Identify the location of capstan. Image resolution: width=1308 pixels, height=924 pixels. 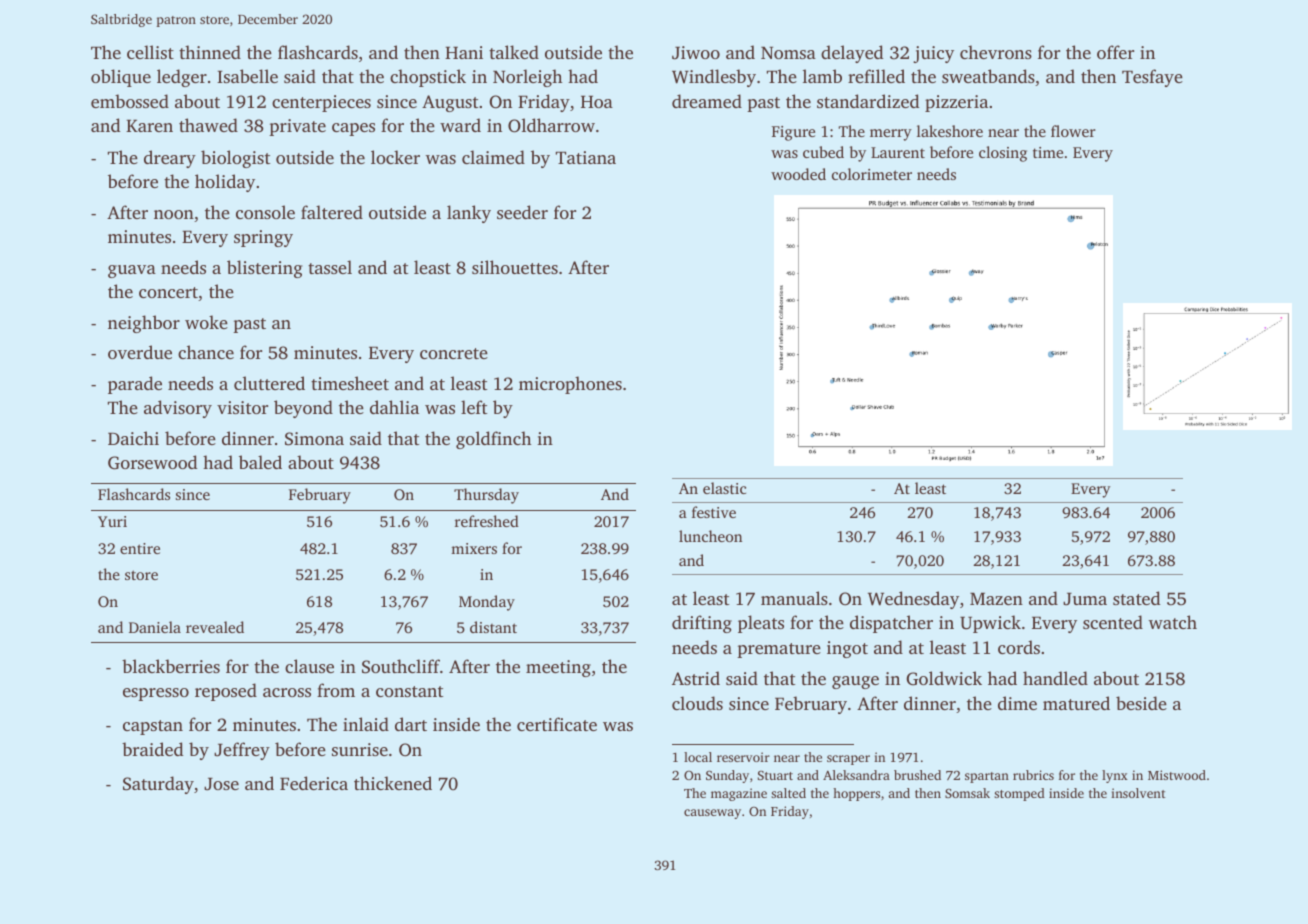
(153, 727).
